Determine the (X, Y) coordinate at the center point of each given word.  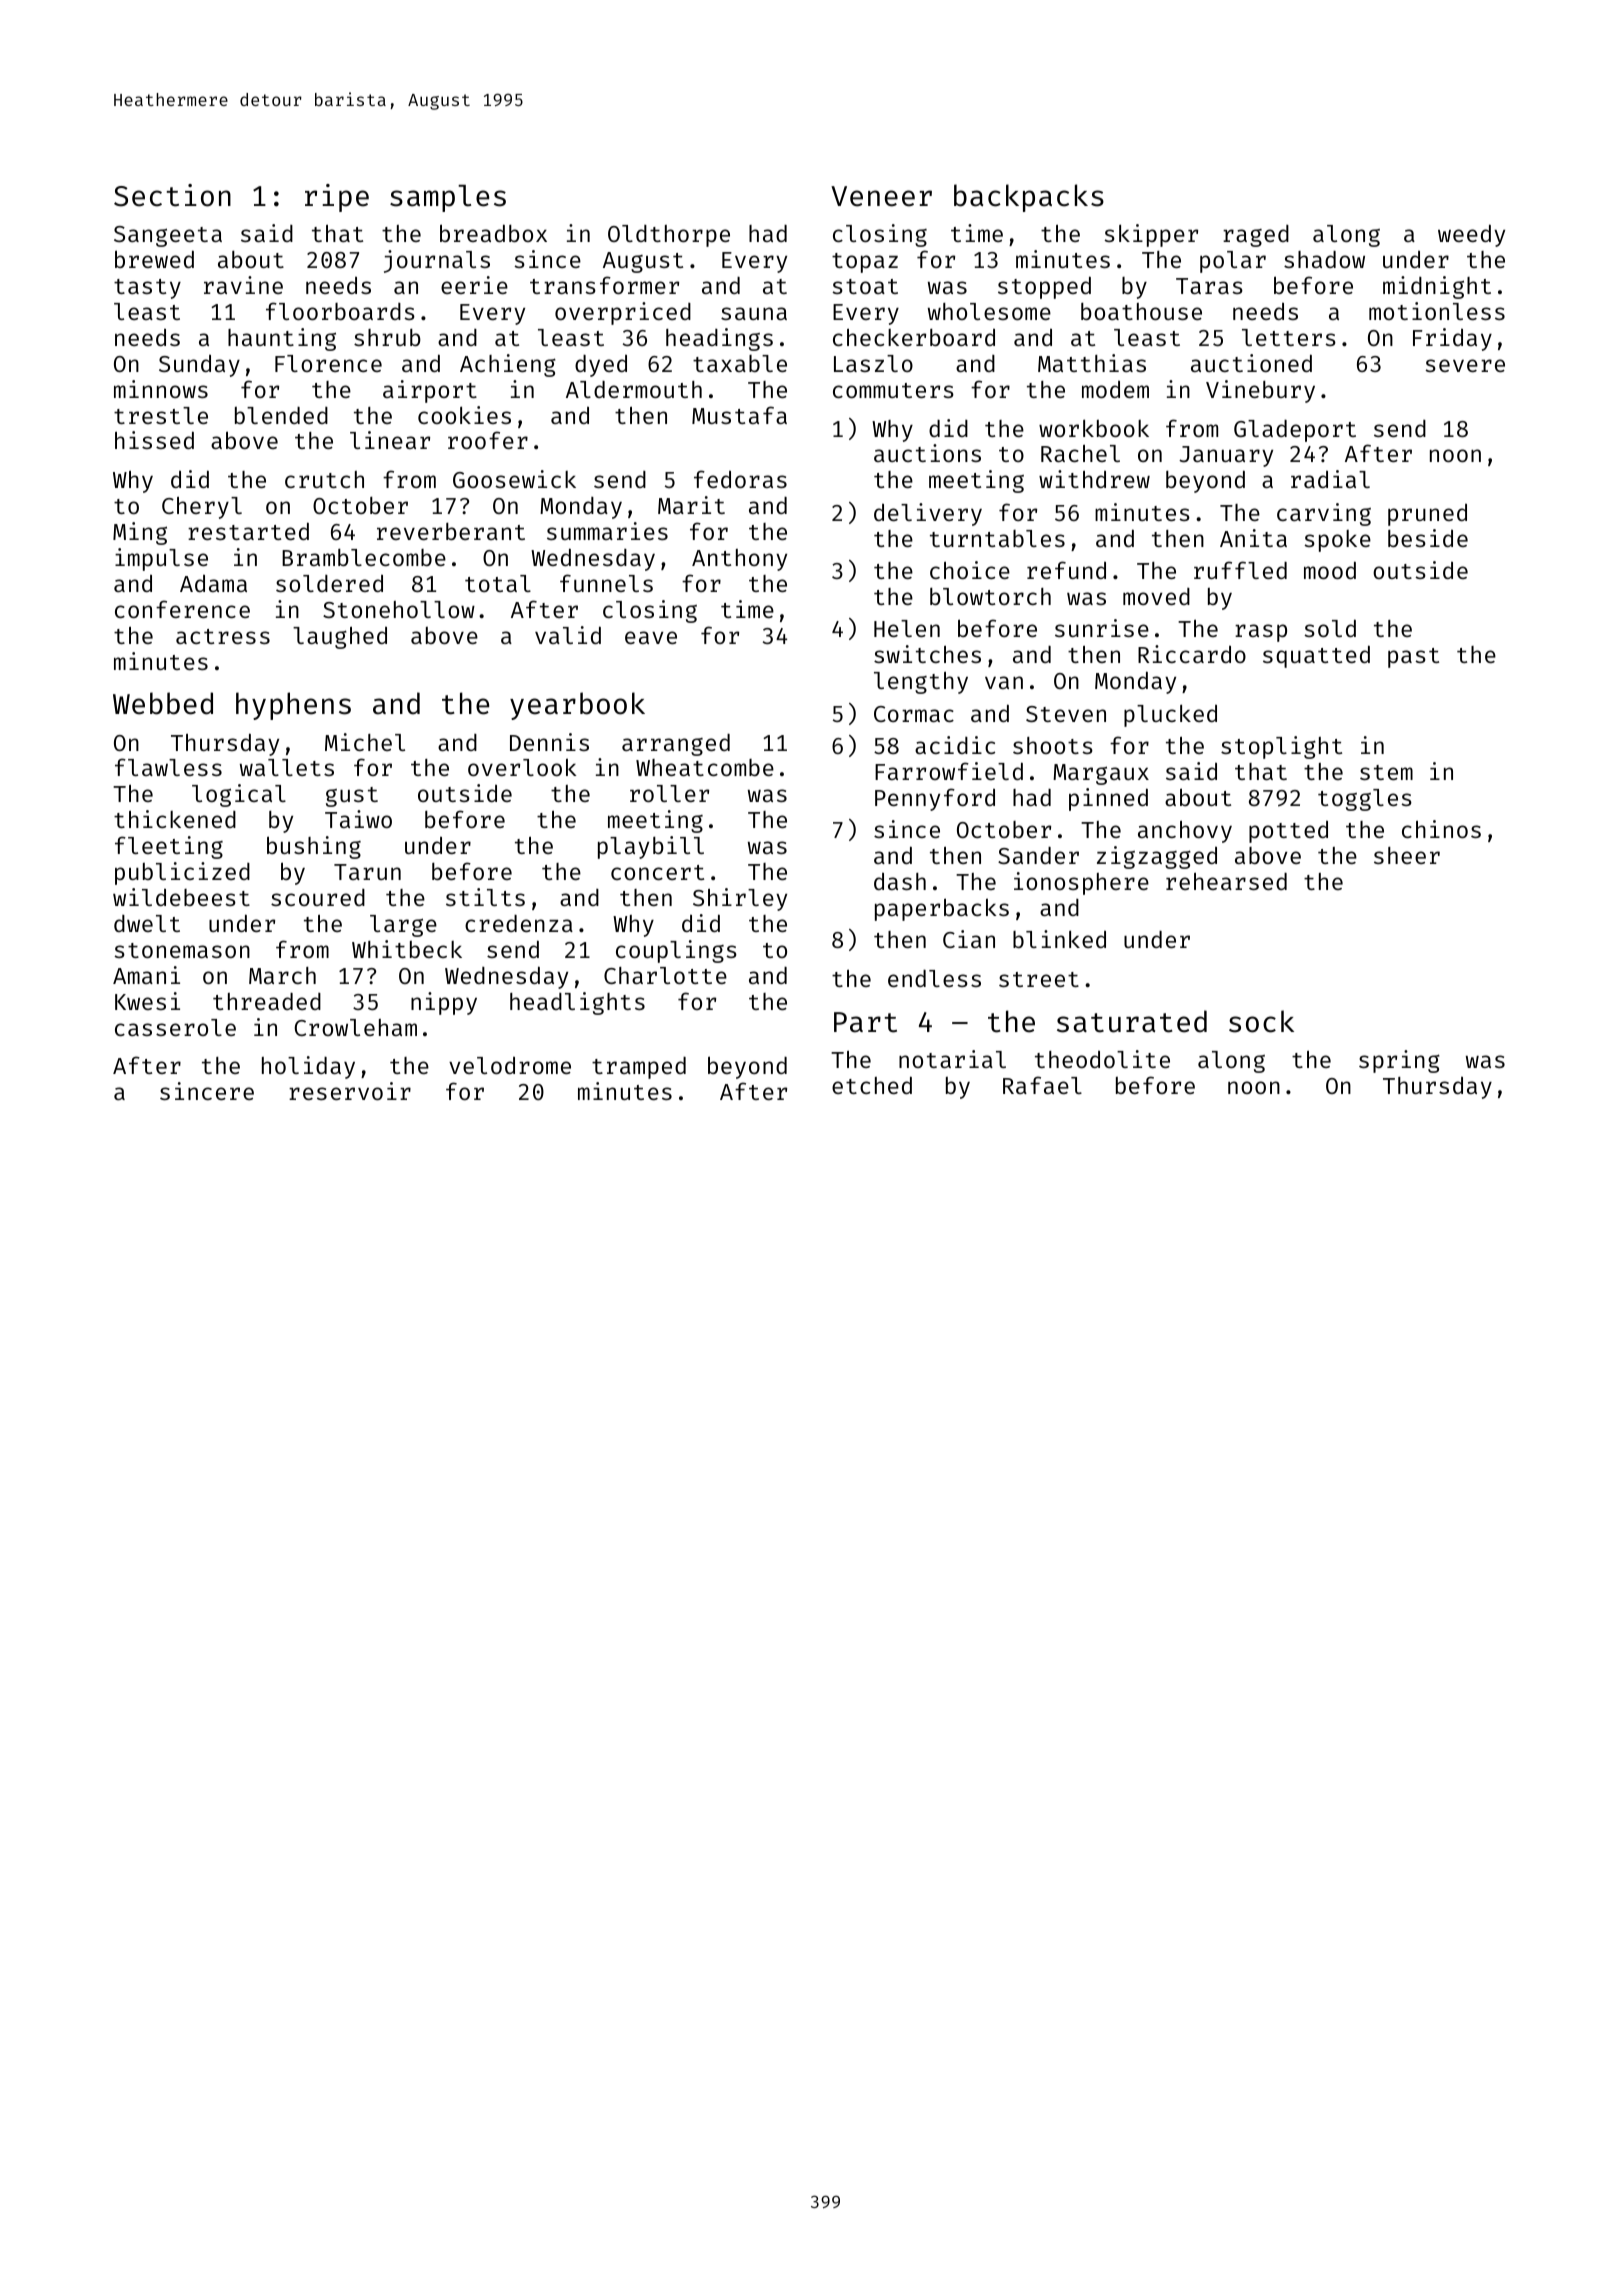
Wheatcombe (705, 767)
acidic (955, 745)
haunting (282, 339)
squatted (1316, 656)
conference (182, 609)
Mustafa (739, 415)
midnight (1437, 287)
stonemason (182, 950)
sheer (1407, 855)
